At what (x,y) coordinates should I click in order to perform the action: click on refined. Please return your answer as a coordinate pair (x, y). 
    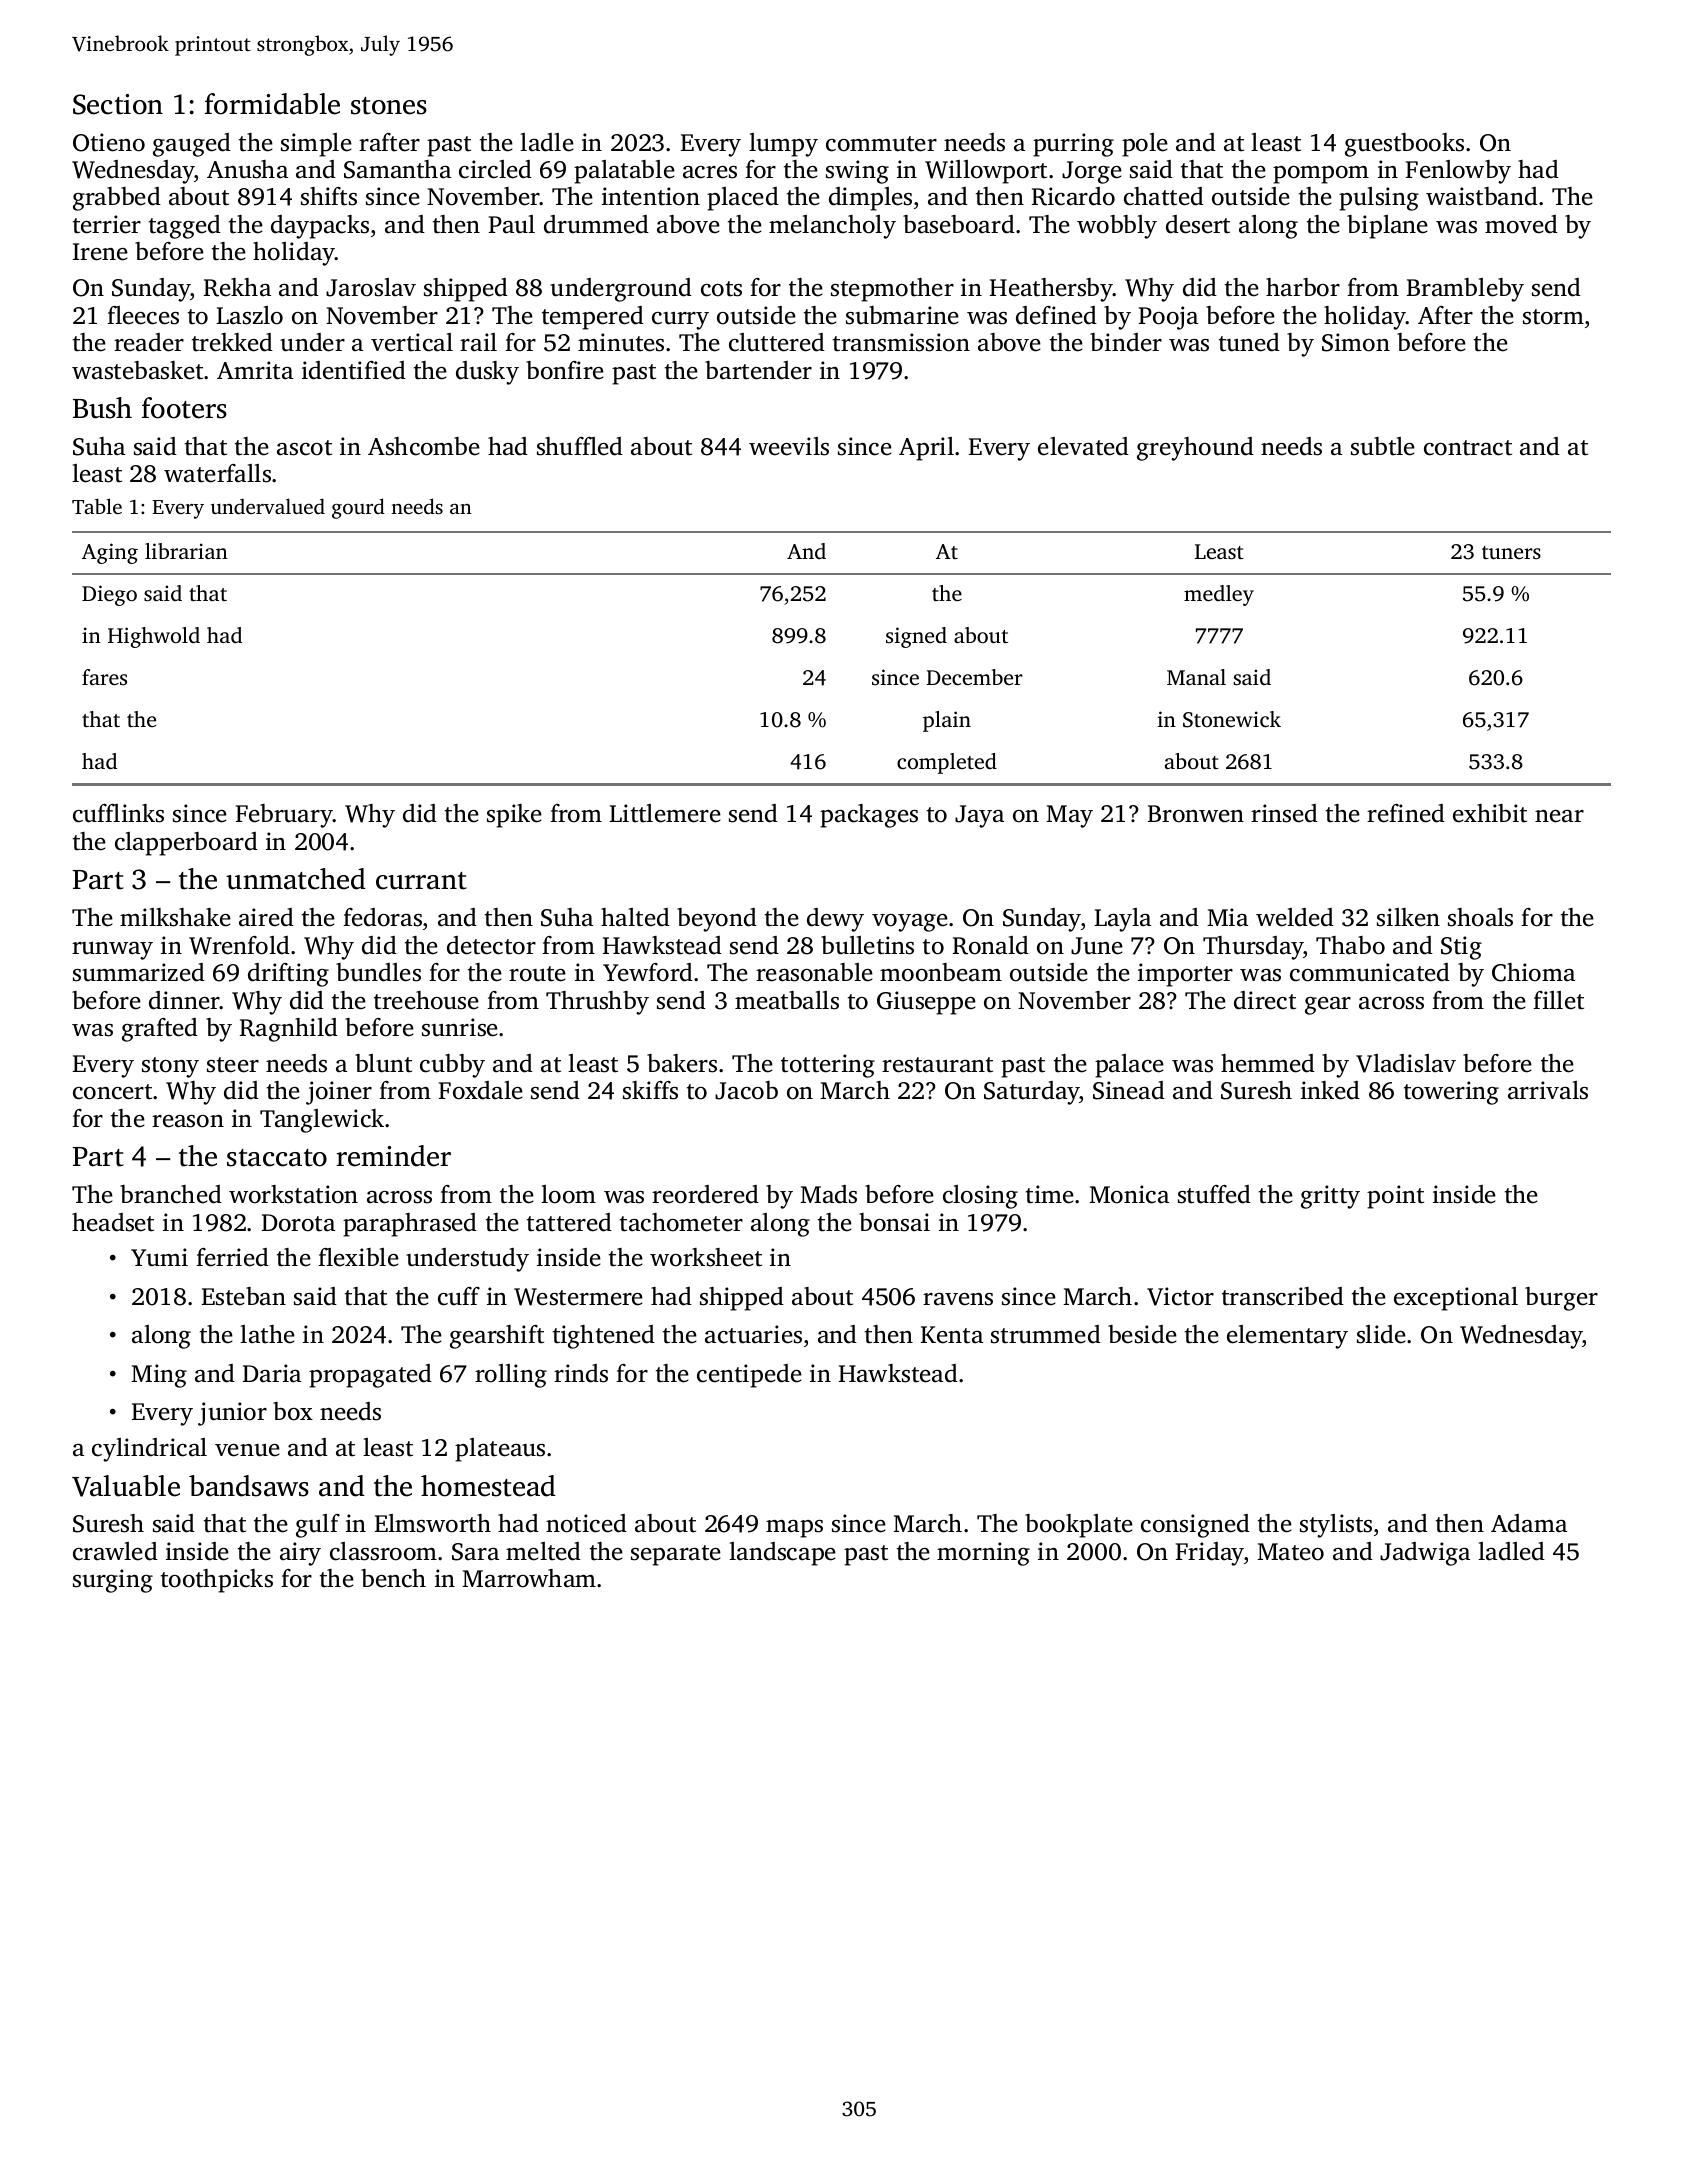
    Looking at the image, I should click on (1406, 813).
